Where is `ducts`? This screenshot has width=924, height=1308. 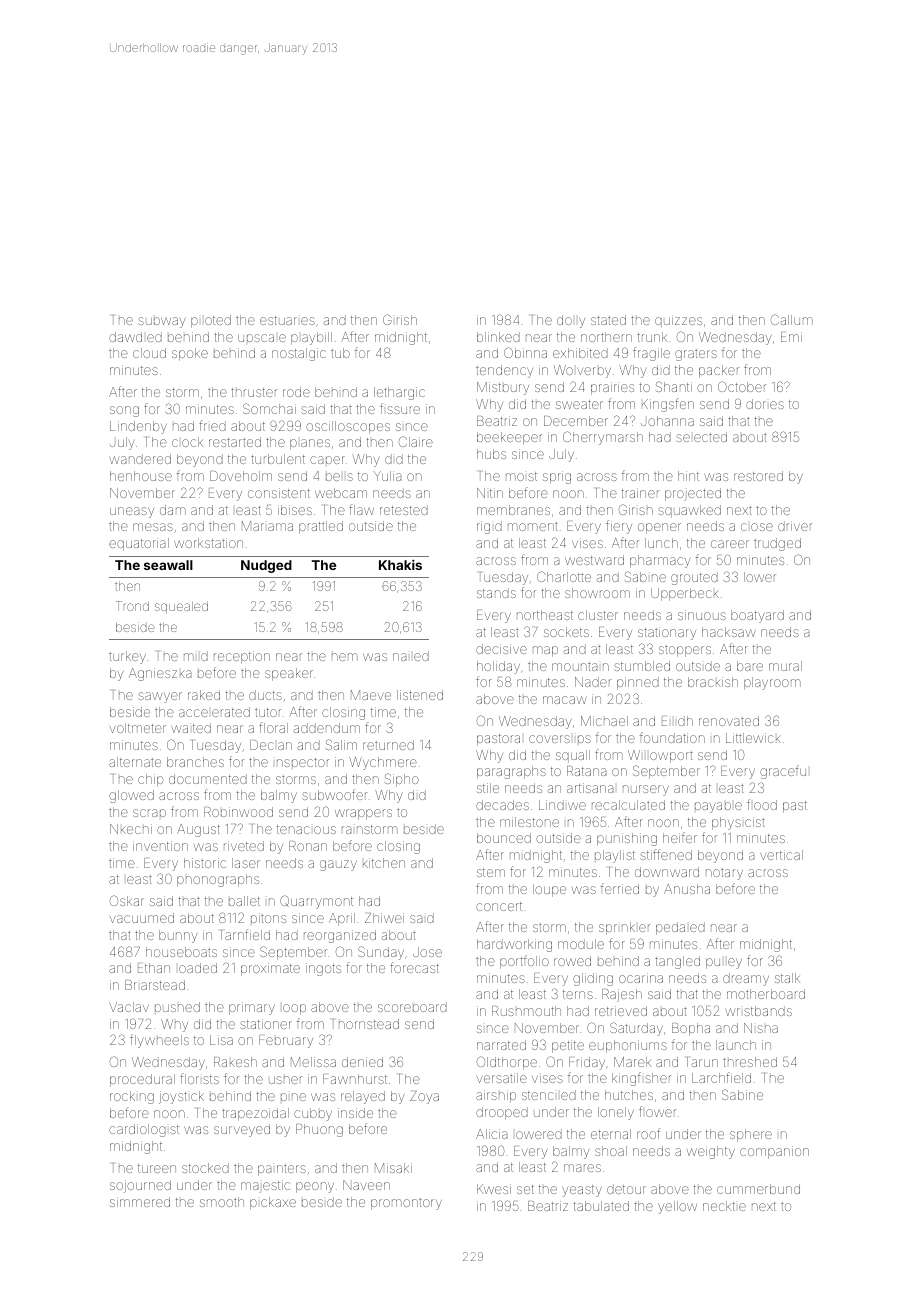
ducts is located at coordinates (265, 695).
